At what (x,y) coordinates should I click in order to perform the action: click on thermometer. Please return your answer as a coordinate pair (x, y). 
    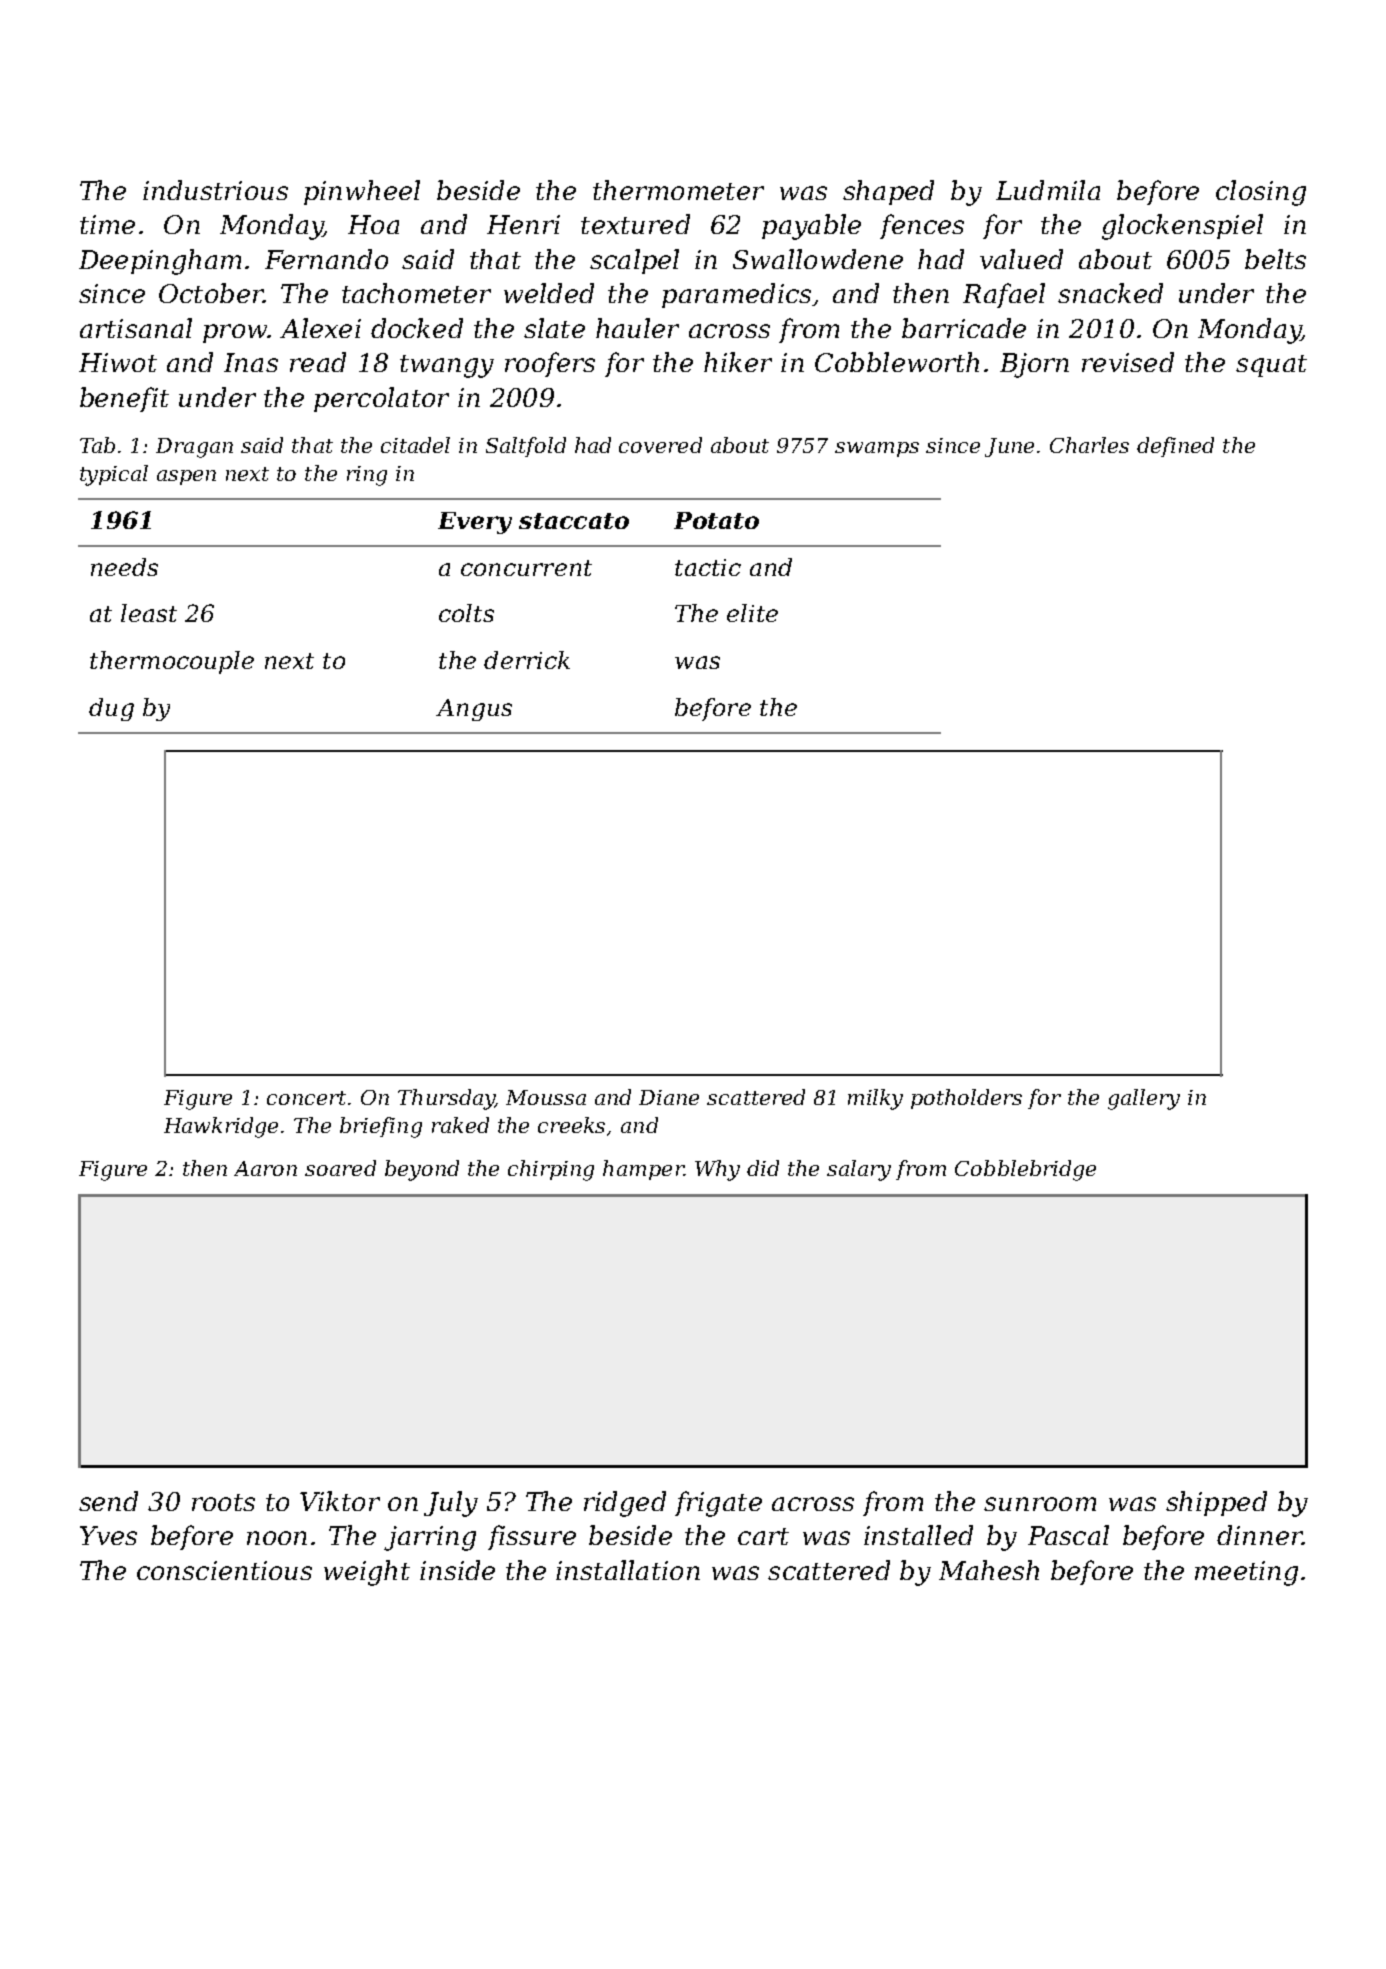
    Looking at the image, I should click on (678, 190).
